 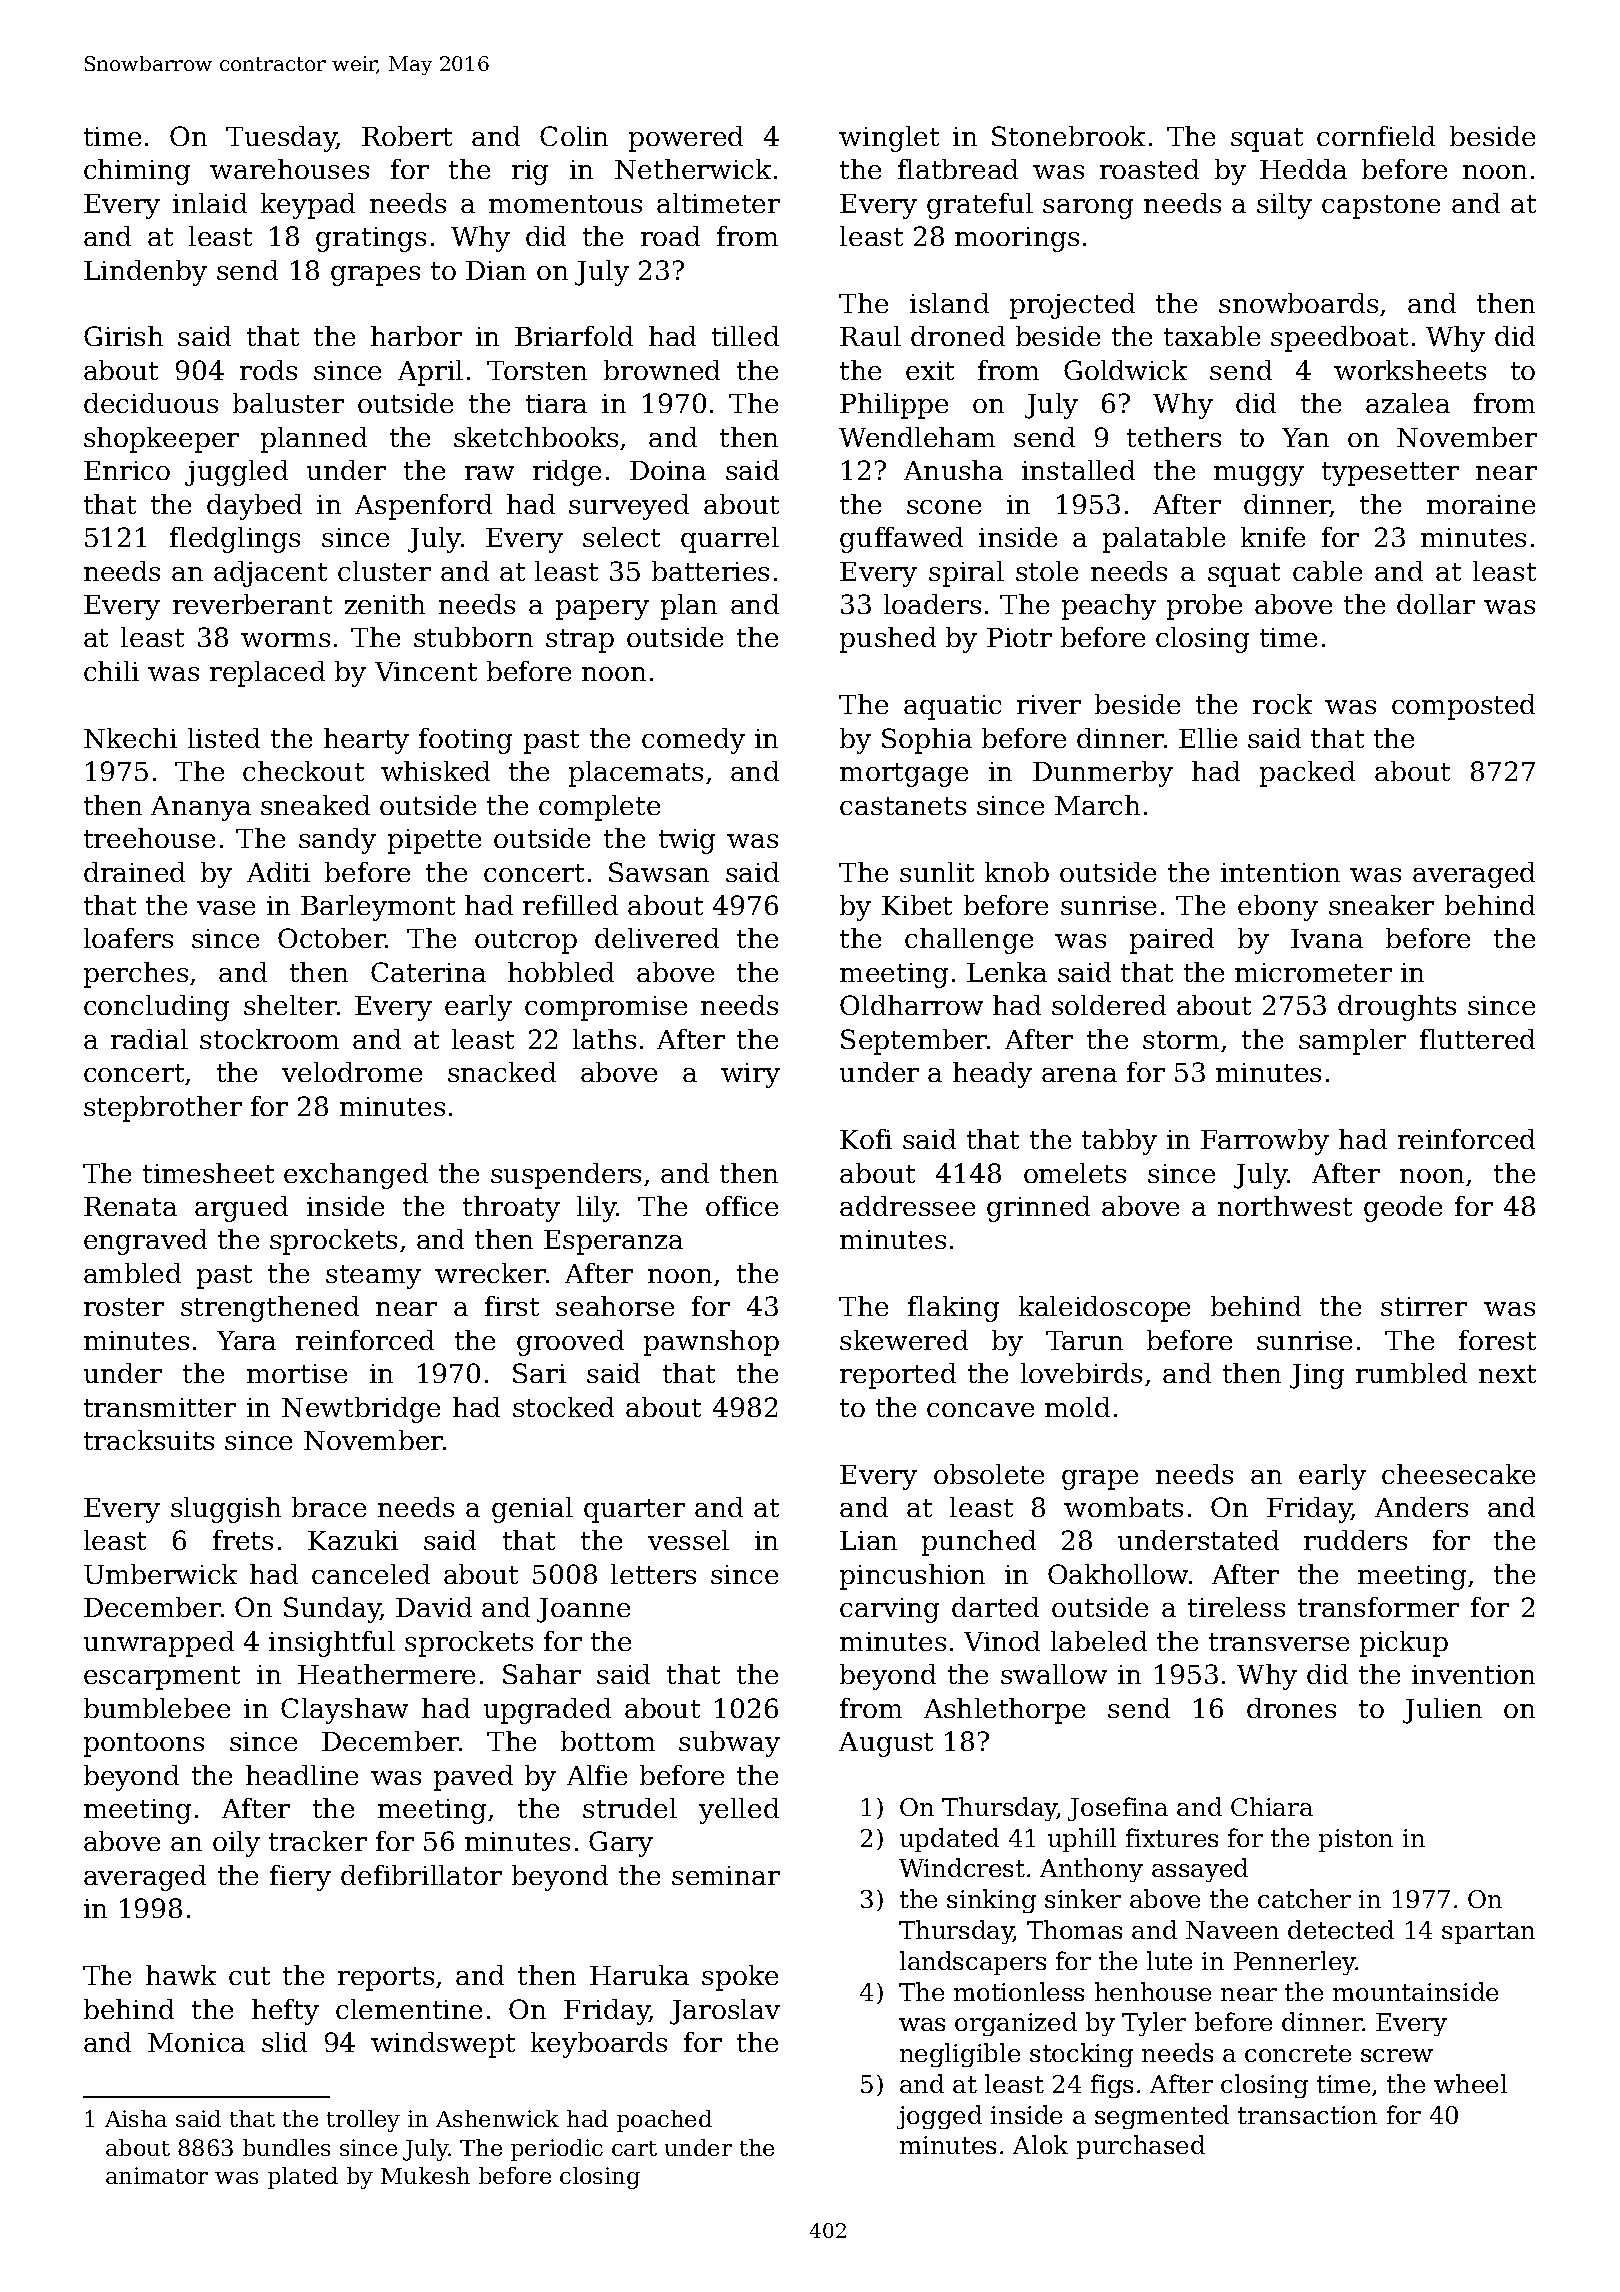 I want to click on zenith, so click(x=385, y=604).
